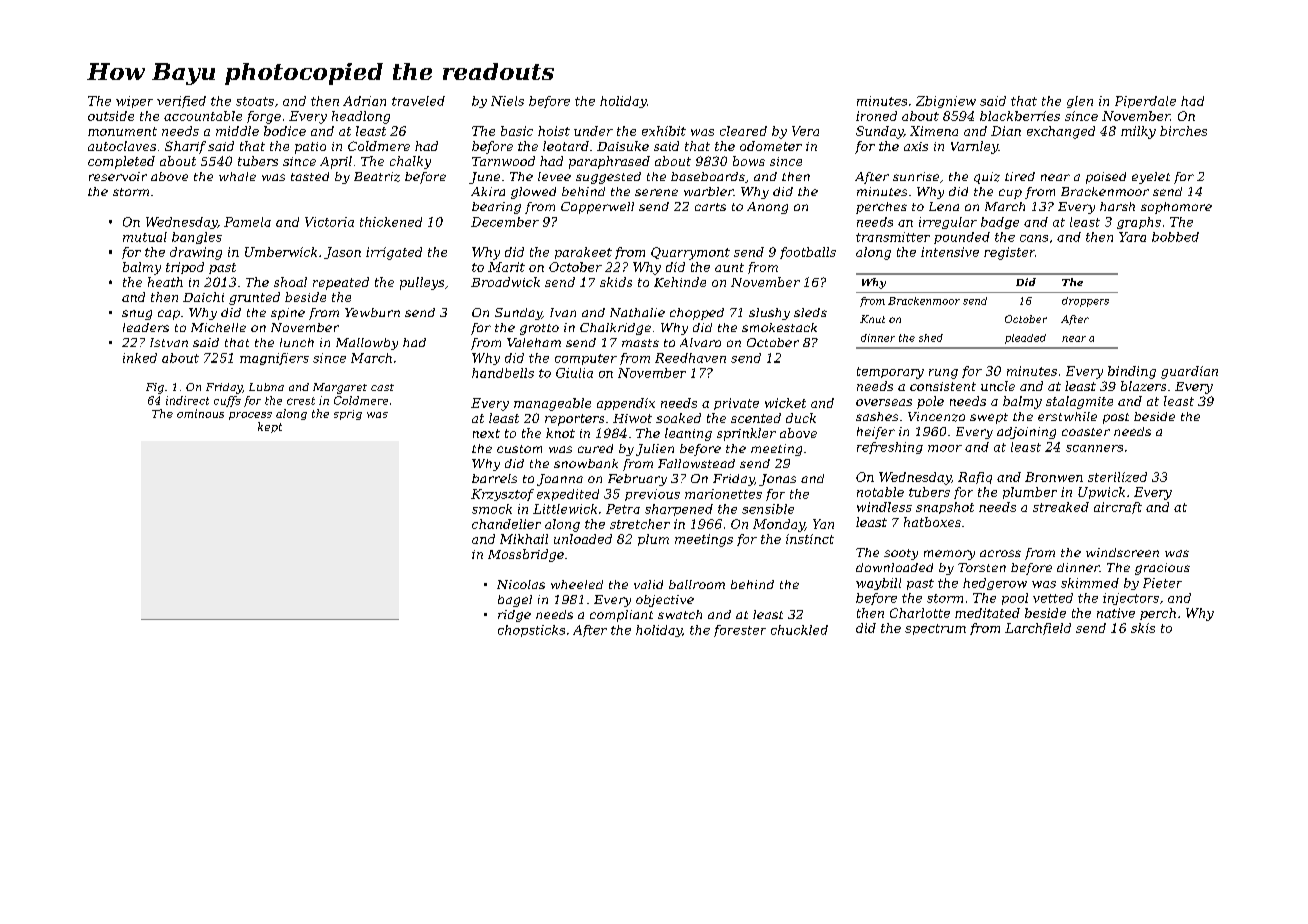  What do you see at coordinates (932, 522) in the image?
I see `hatboxes` at bounding box center [932, 522].
